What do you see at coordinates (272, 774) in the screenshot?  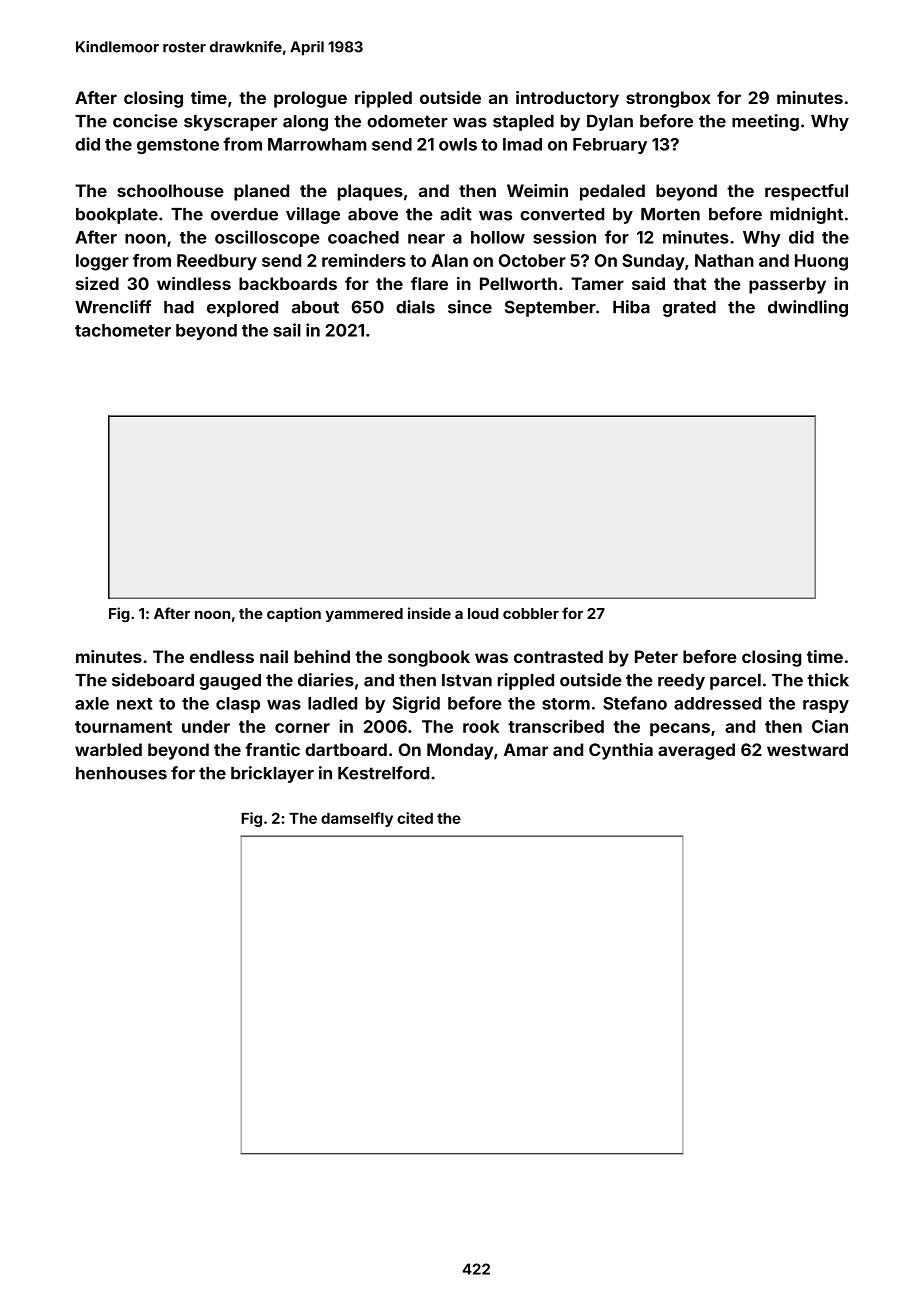 I see `bricklayer` at bounding box center [272, 774].
